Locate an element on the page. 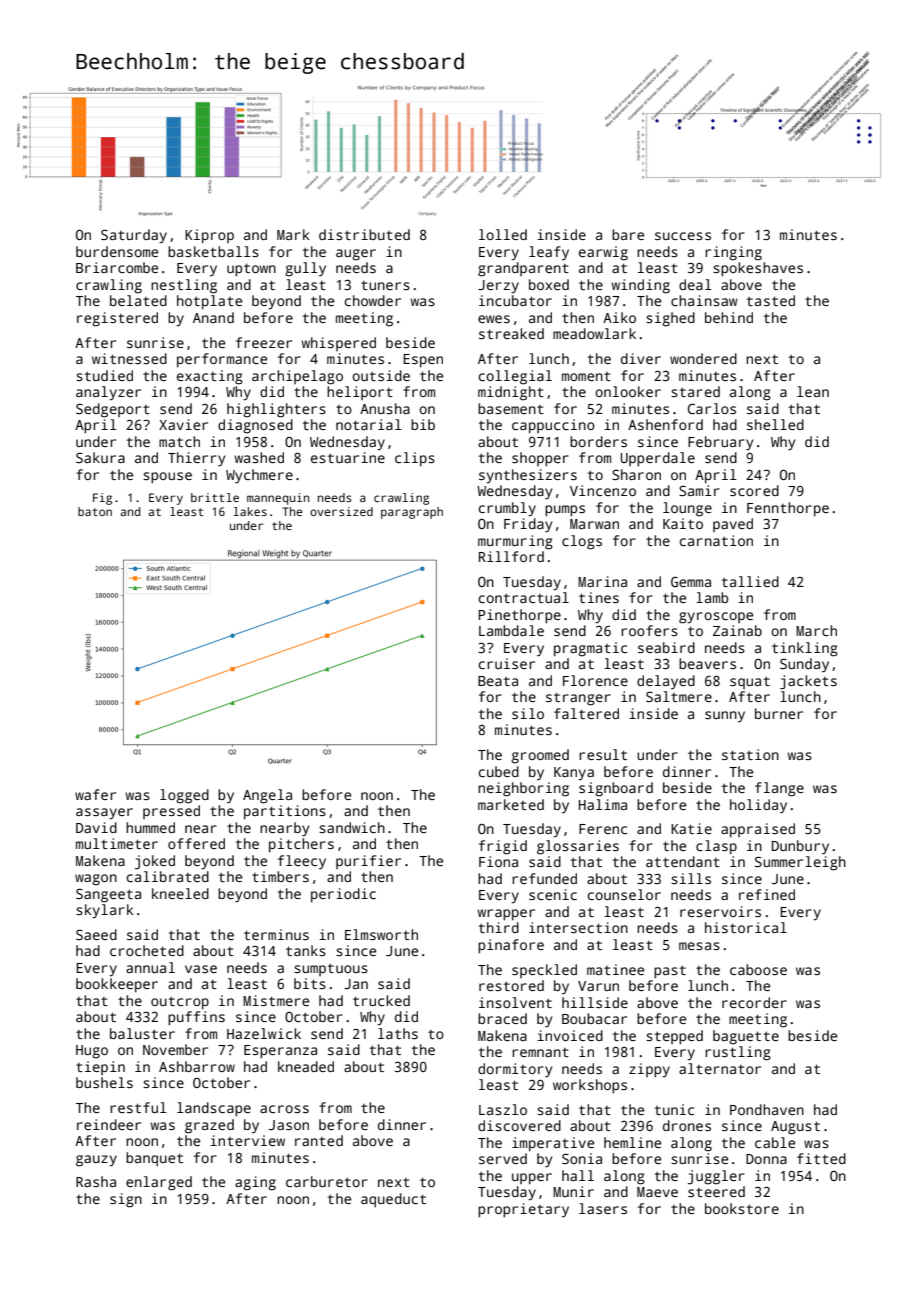 The image size is (924, 1308). baton is located at coordinates (95, 511).
